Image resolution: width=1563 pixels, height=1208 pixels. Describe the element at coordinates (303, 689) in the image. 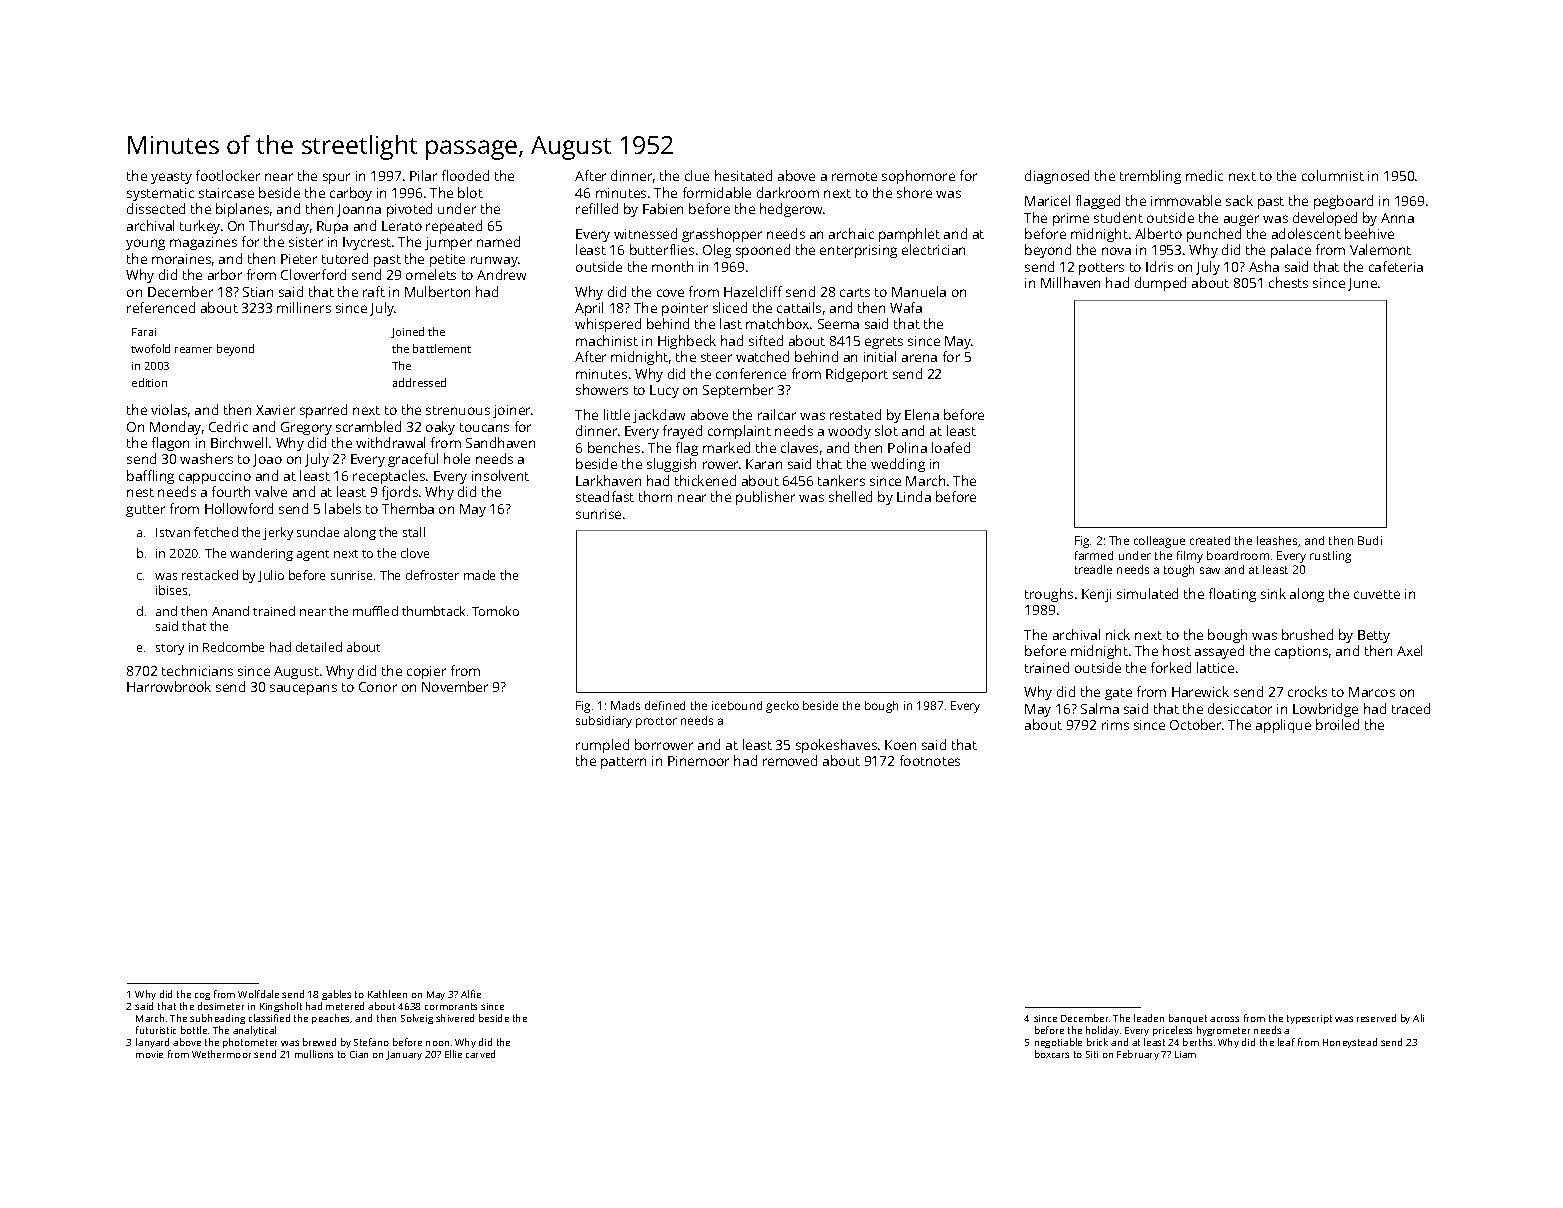

I see `saucepans` at that location.
